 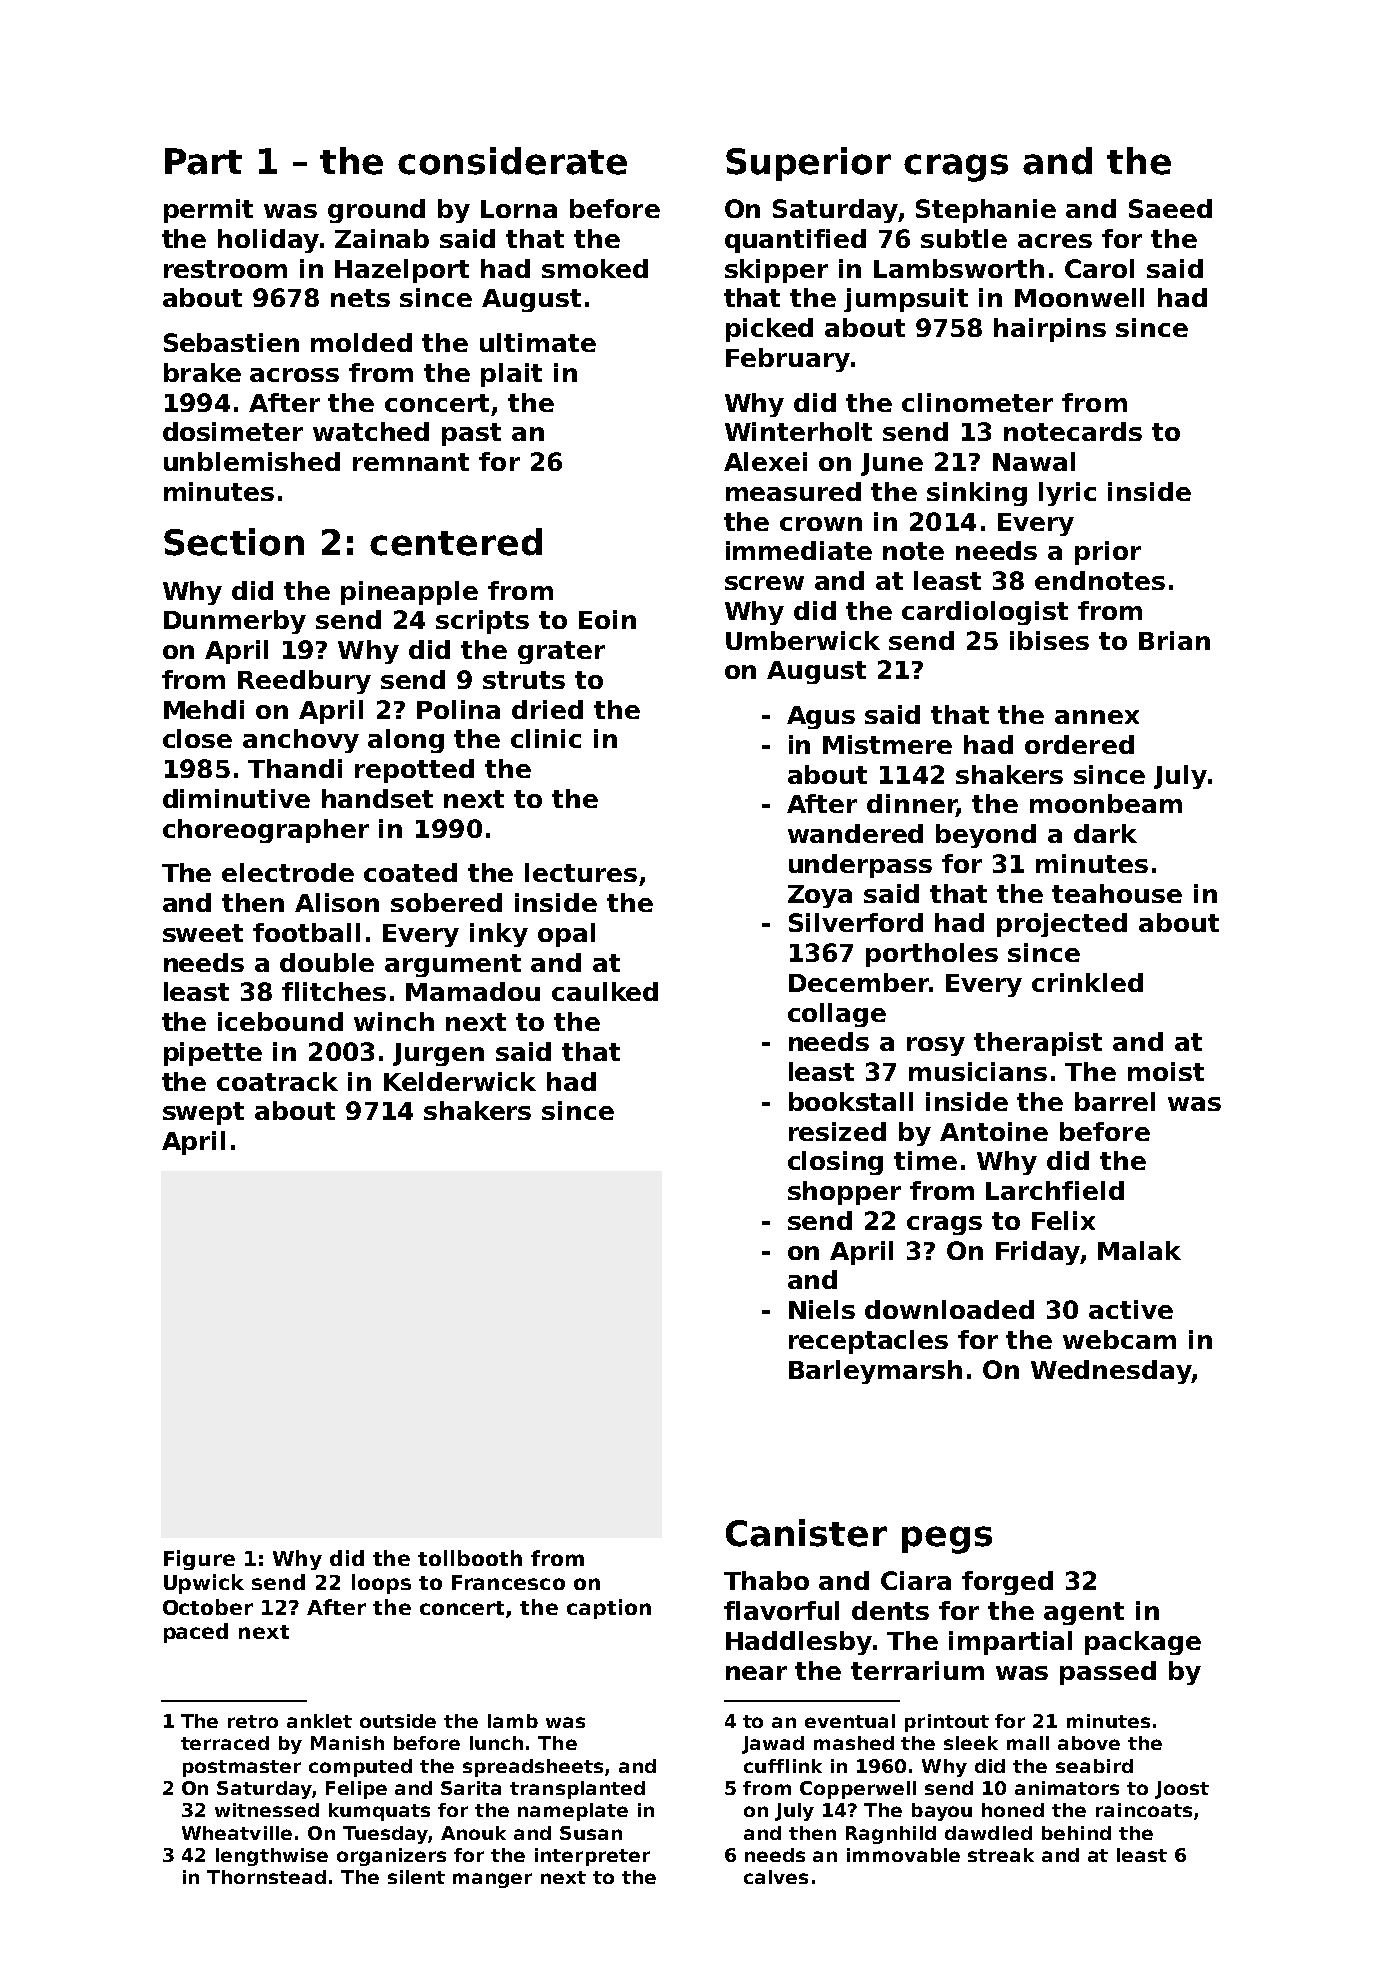 I want to click on loops, so click(x=381, y=1584).
